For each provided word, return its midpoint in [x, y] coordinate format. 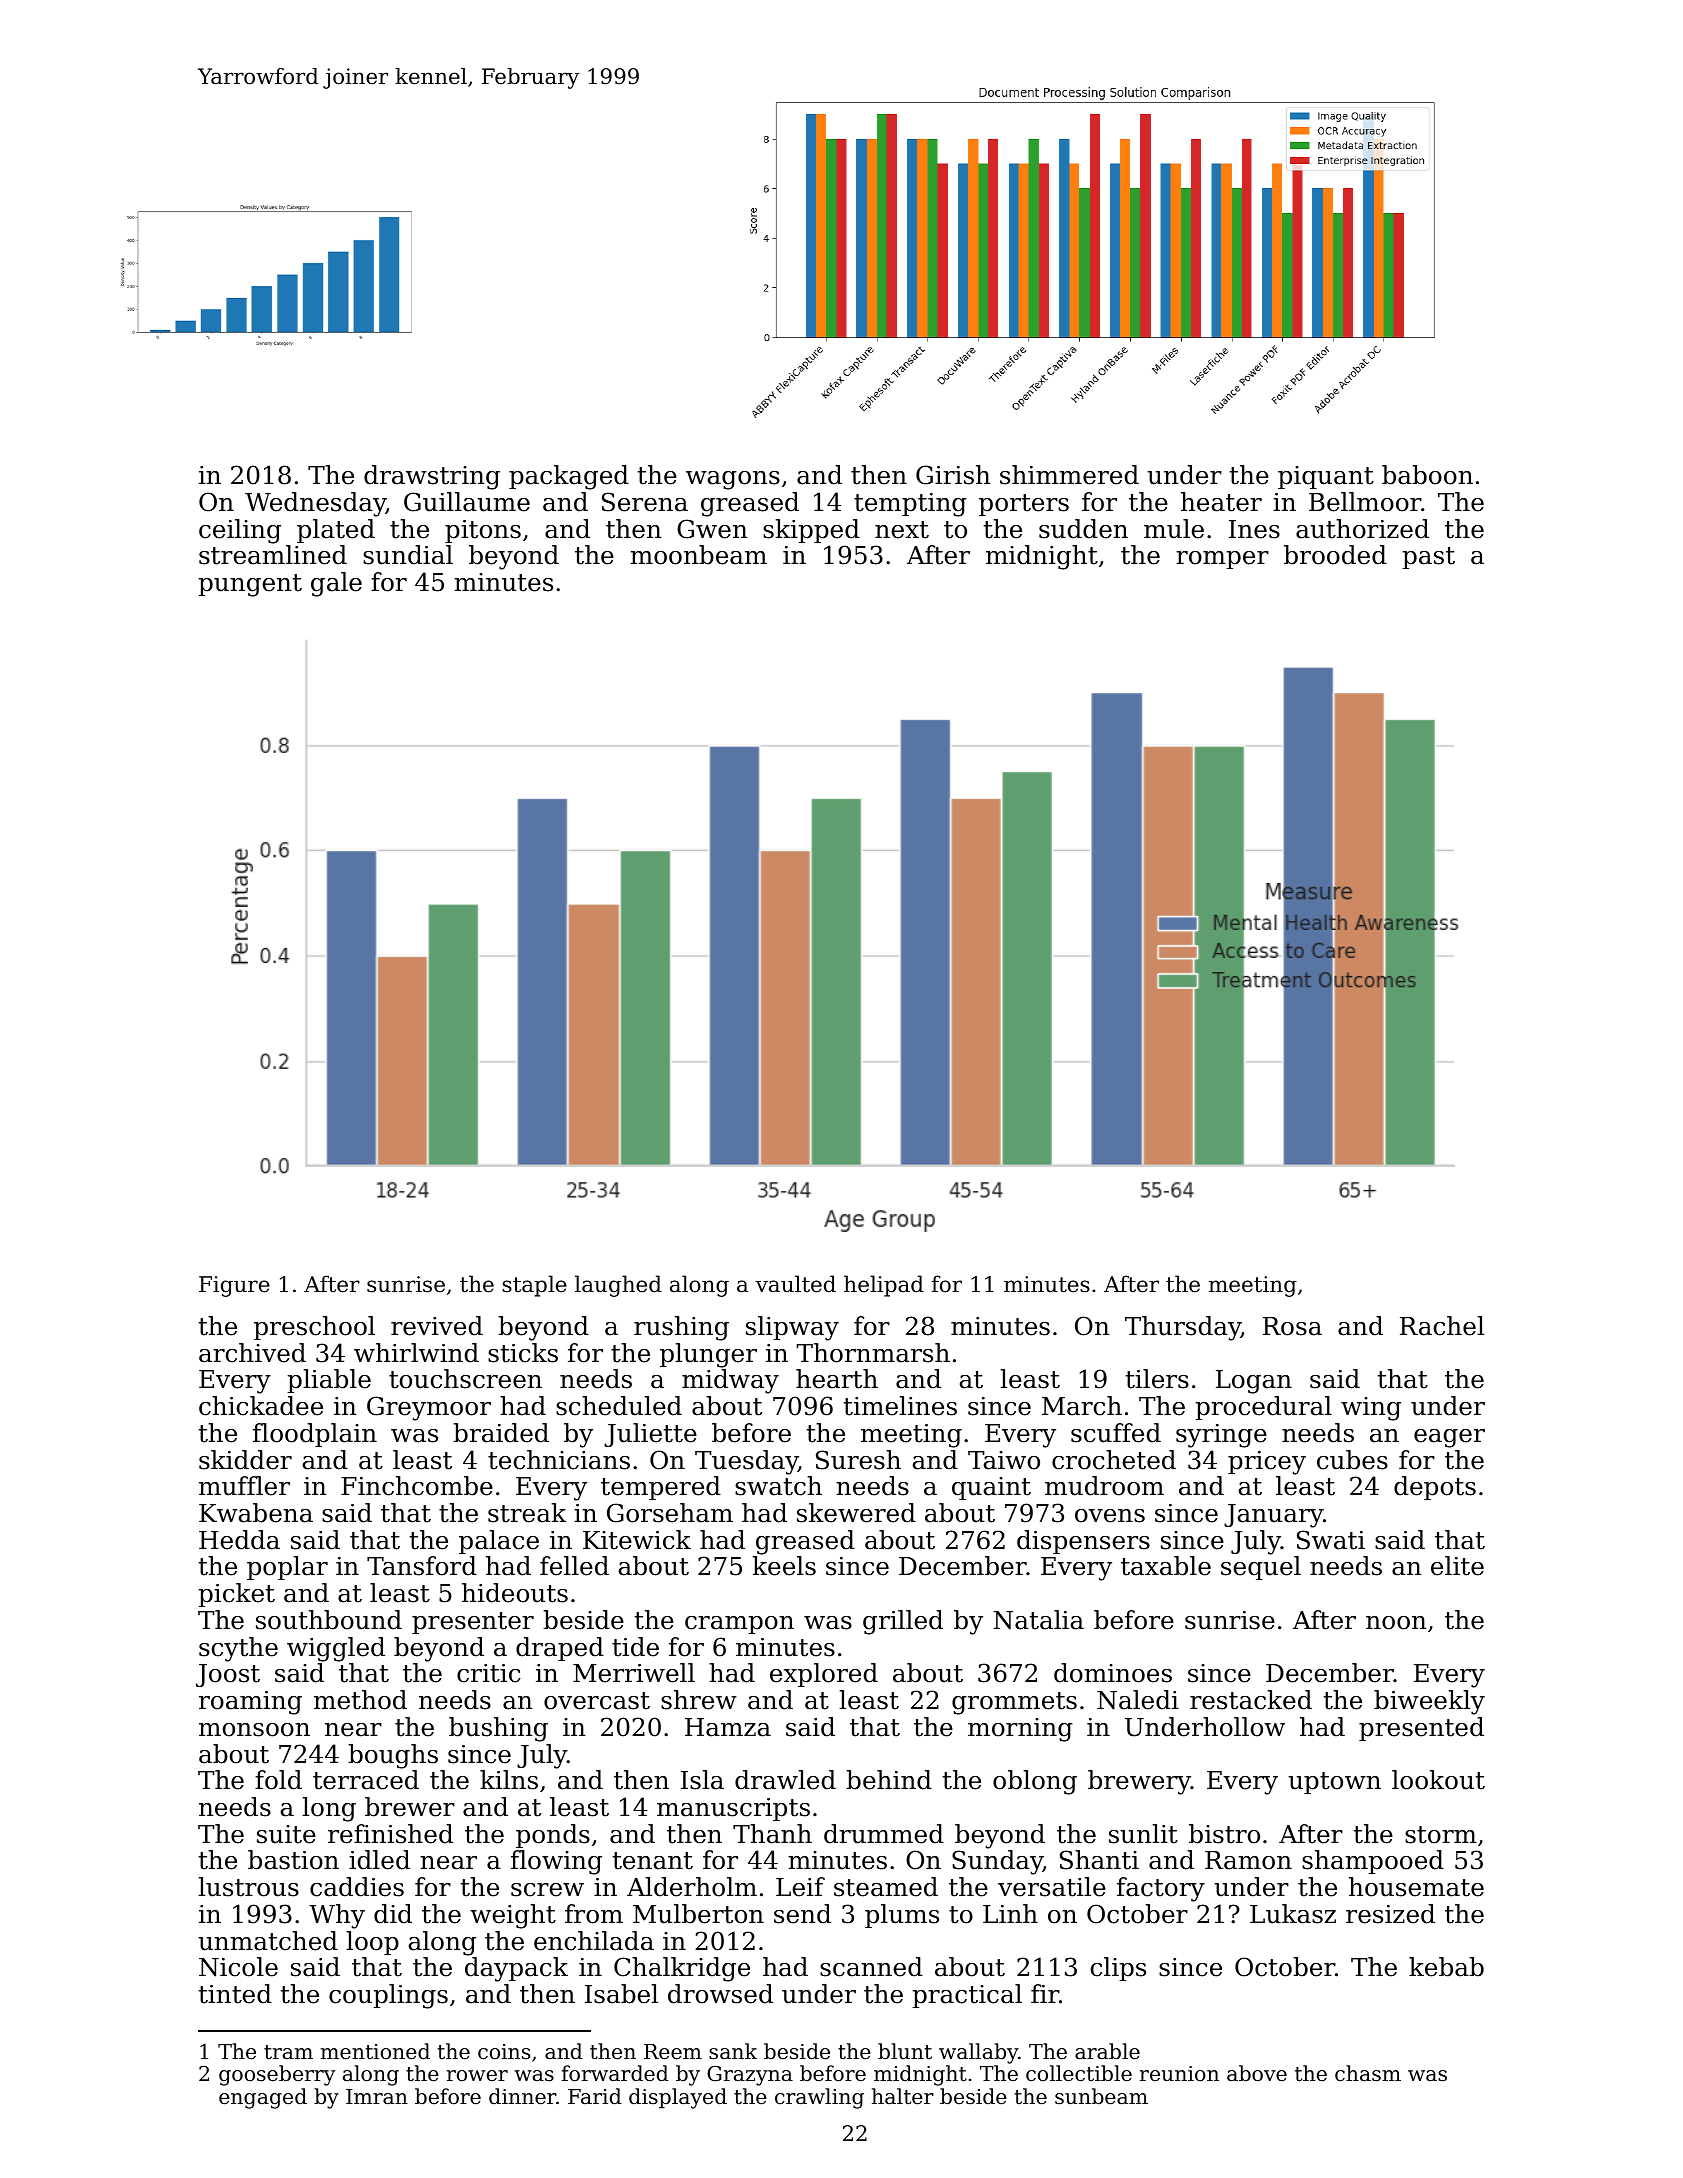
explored [824, 1675]
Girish [953, 475]
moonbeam [698, 555]
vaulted [795, 1284]
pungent [250, 585]
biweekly [1429, 1702]
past [1428, 558]
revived [437, 1326]
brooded [1335, 555]
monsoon [254, 1730]
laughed [618, 1286]
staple [534, 1286]
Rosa [1292, 1326]
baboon [1427, 475]
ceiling [240, 531]
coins [504, 2052]
